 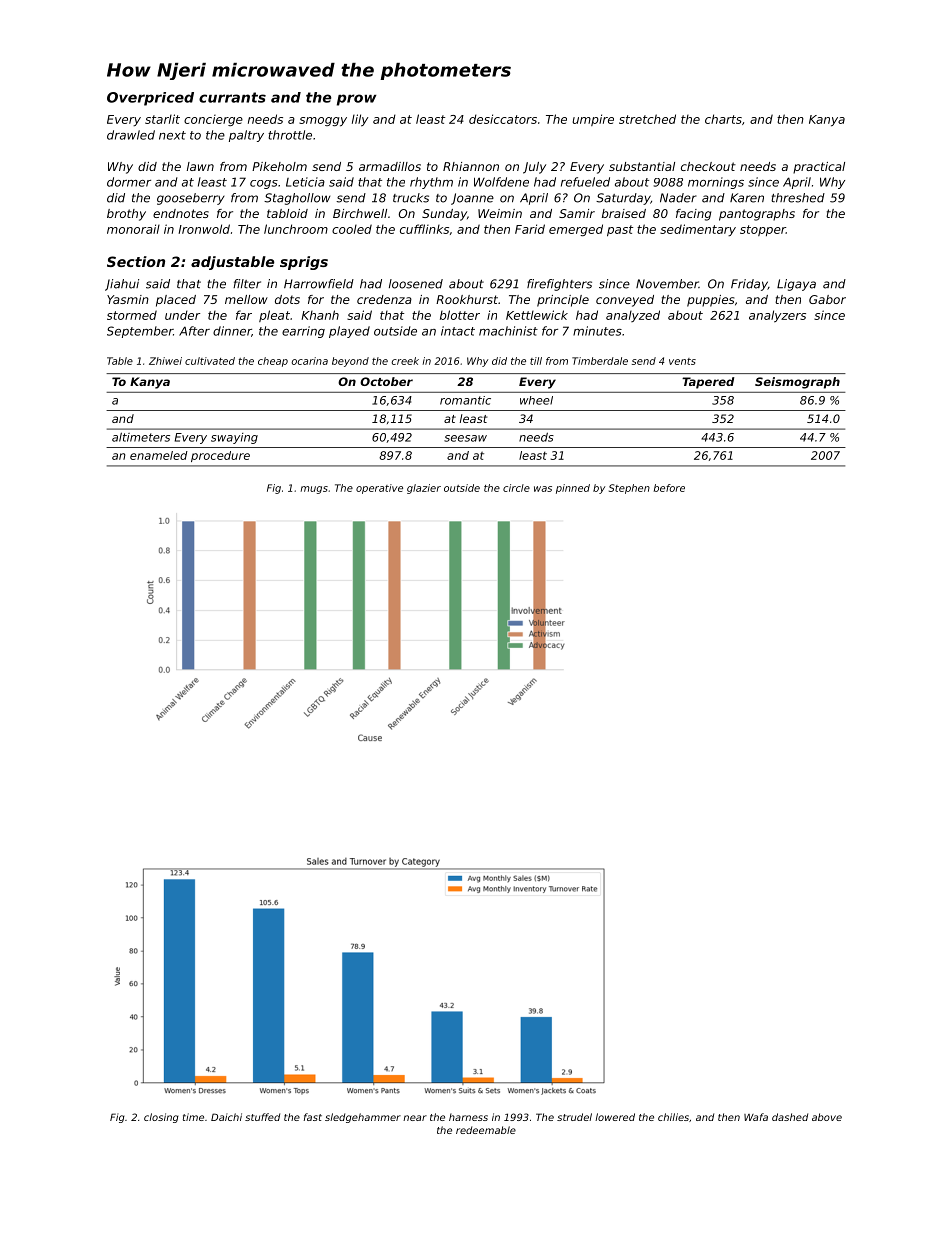 I want to click on lowered, so click(x=615, y=1117).
